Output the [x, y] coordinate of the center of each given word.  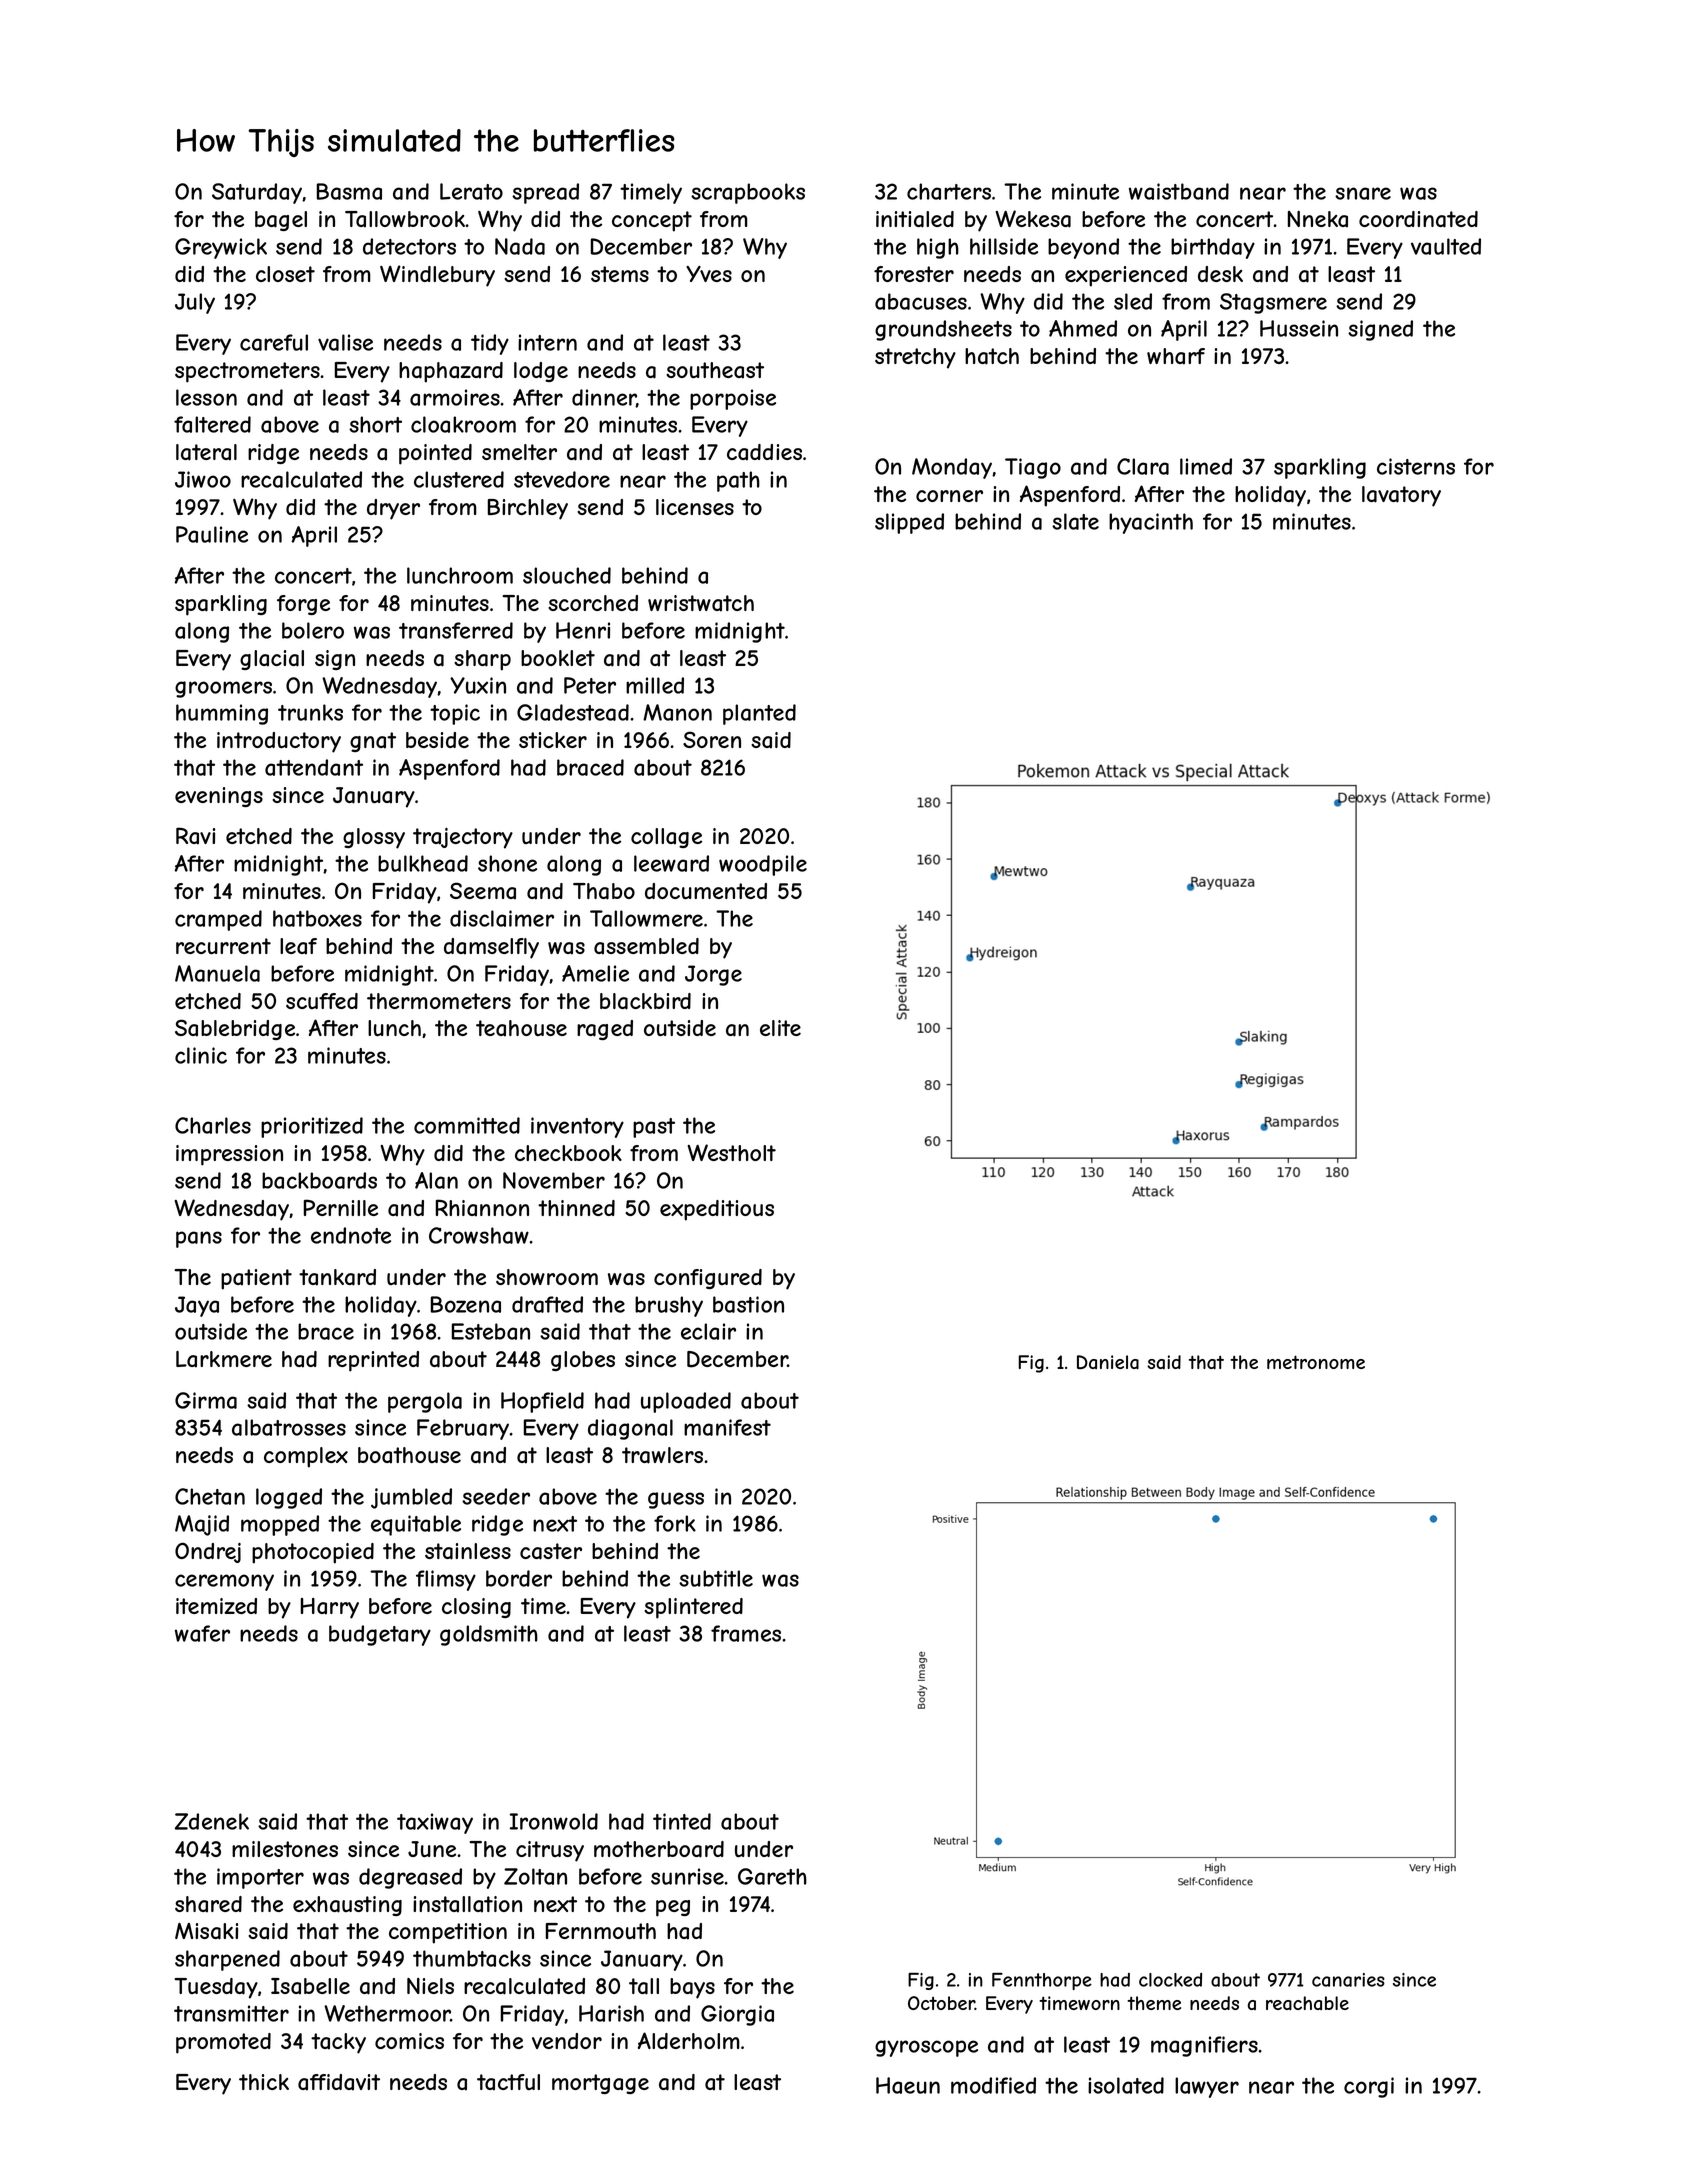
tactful [508, 2082]
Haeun [908, 2085]
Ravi [195, 836]
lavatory [1401, 496]
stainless [468, 1551]
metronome [1316, 1362]
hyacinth [1151, 523]
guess [676, 1500]
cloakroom [463, 424]
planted [759, 714]
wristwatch [701, 603]
